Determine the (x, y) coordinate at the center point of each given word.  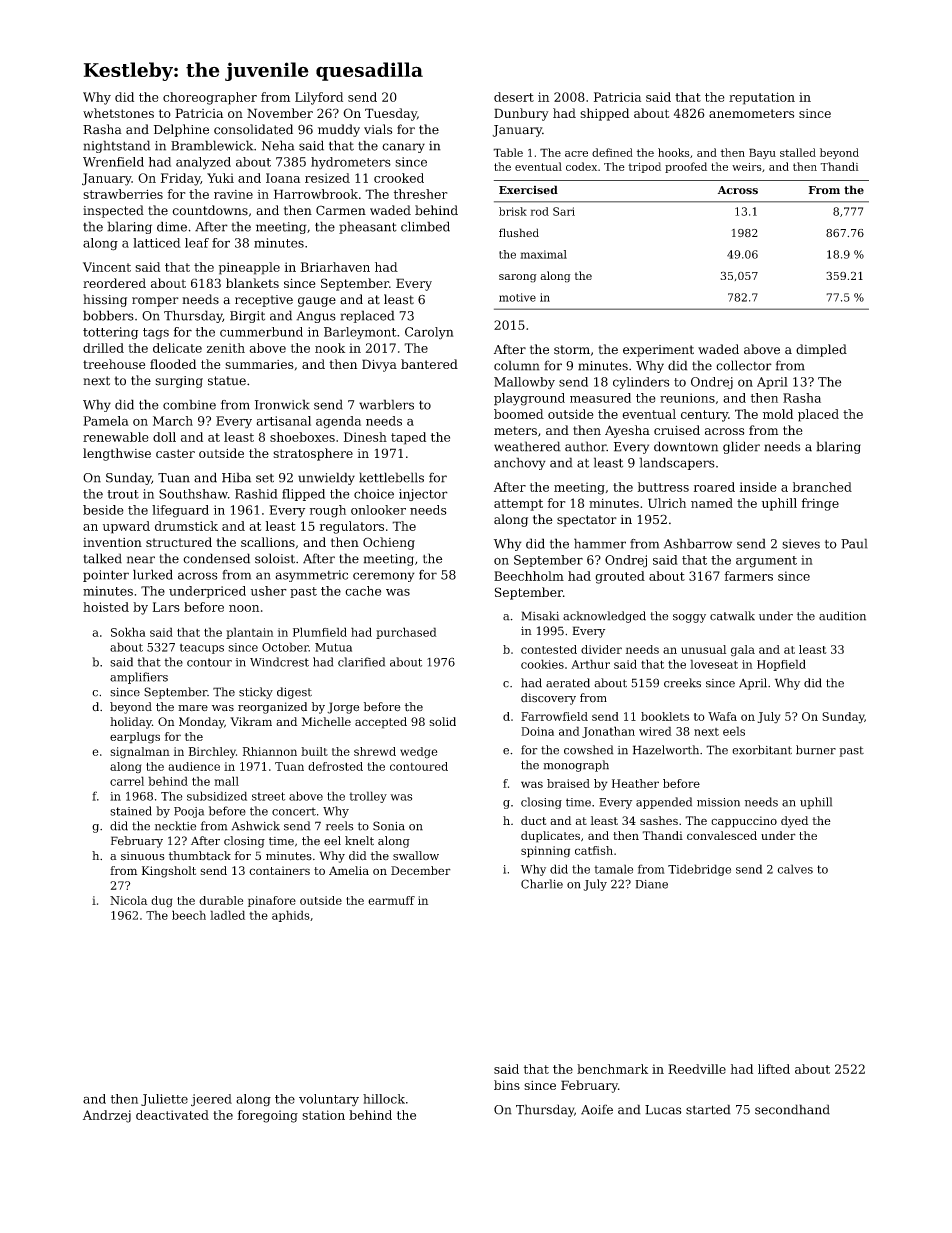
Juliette (164, 1100)
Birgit (247, 317)
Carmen (341, 210)
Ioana (283, 178)
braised (568, 783)
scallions (268, 542)
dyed (794, 822)
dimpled (821, 350)
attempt (518, 505)
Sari (564, 211)
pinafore (272, 901)
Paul (854, 543)
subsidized (217, 796)
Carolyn (429, 333)
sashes (659, 820)
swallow (416, 856)
